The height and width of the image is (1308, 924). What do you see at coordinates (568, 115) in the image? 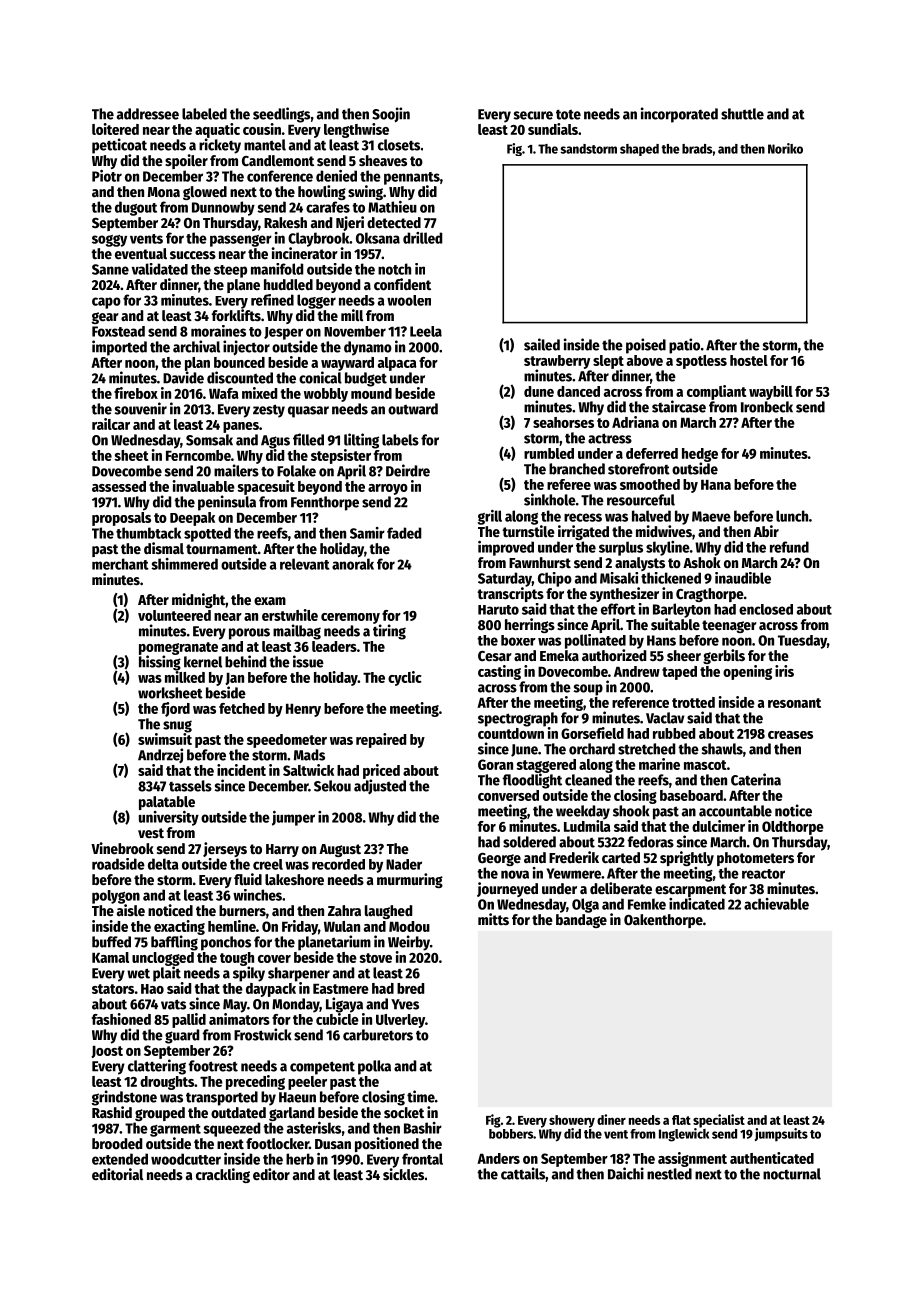
I see `tote` at bounding box center [568, 115].
